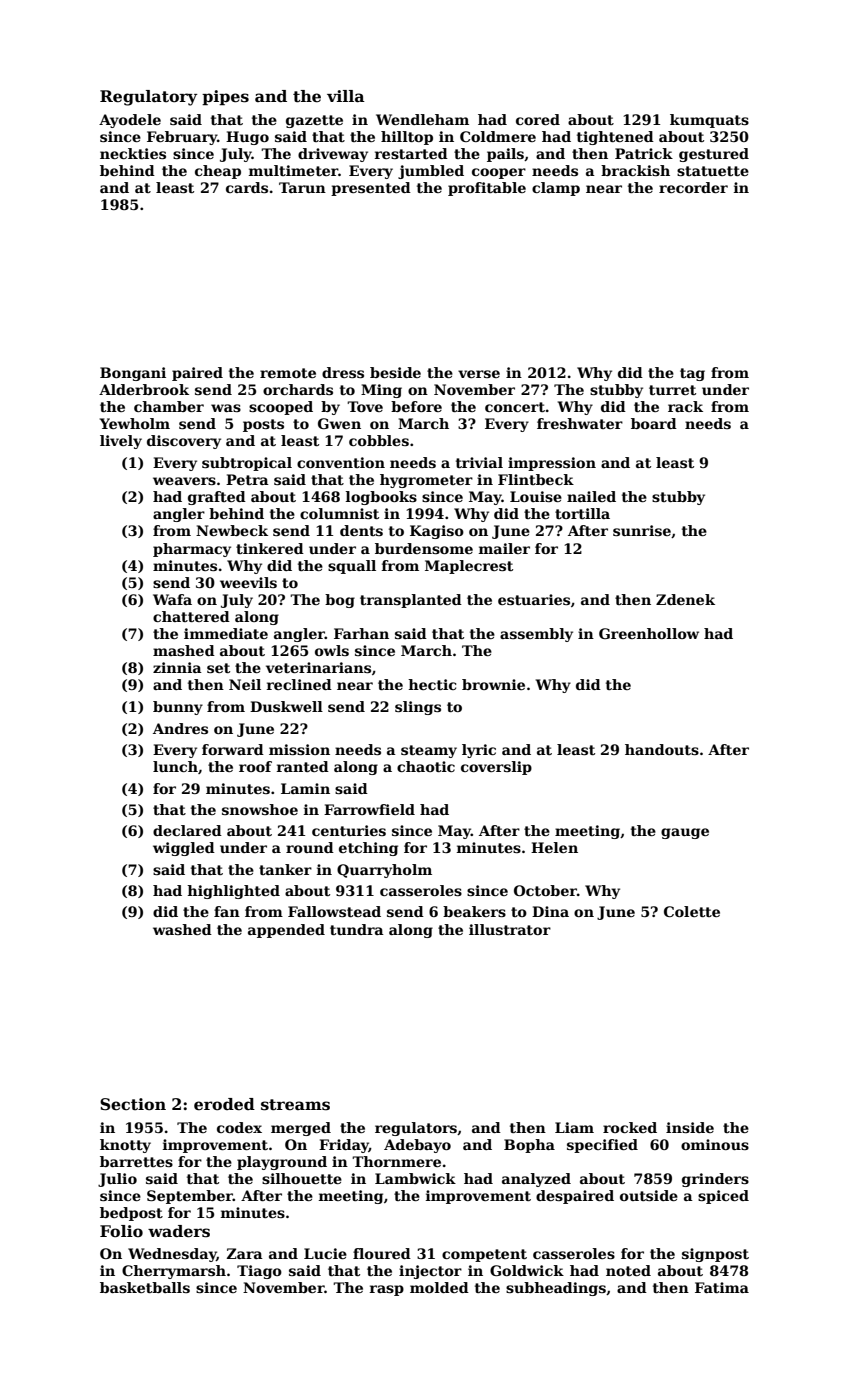 The image size is (849, 1400). What do you see at coordinates (538, 119) in the image?
I see `cored` at bounding box center [538, 119].
